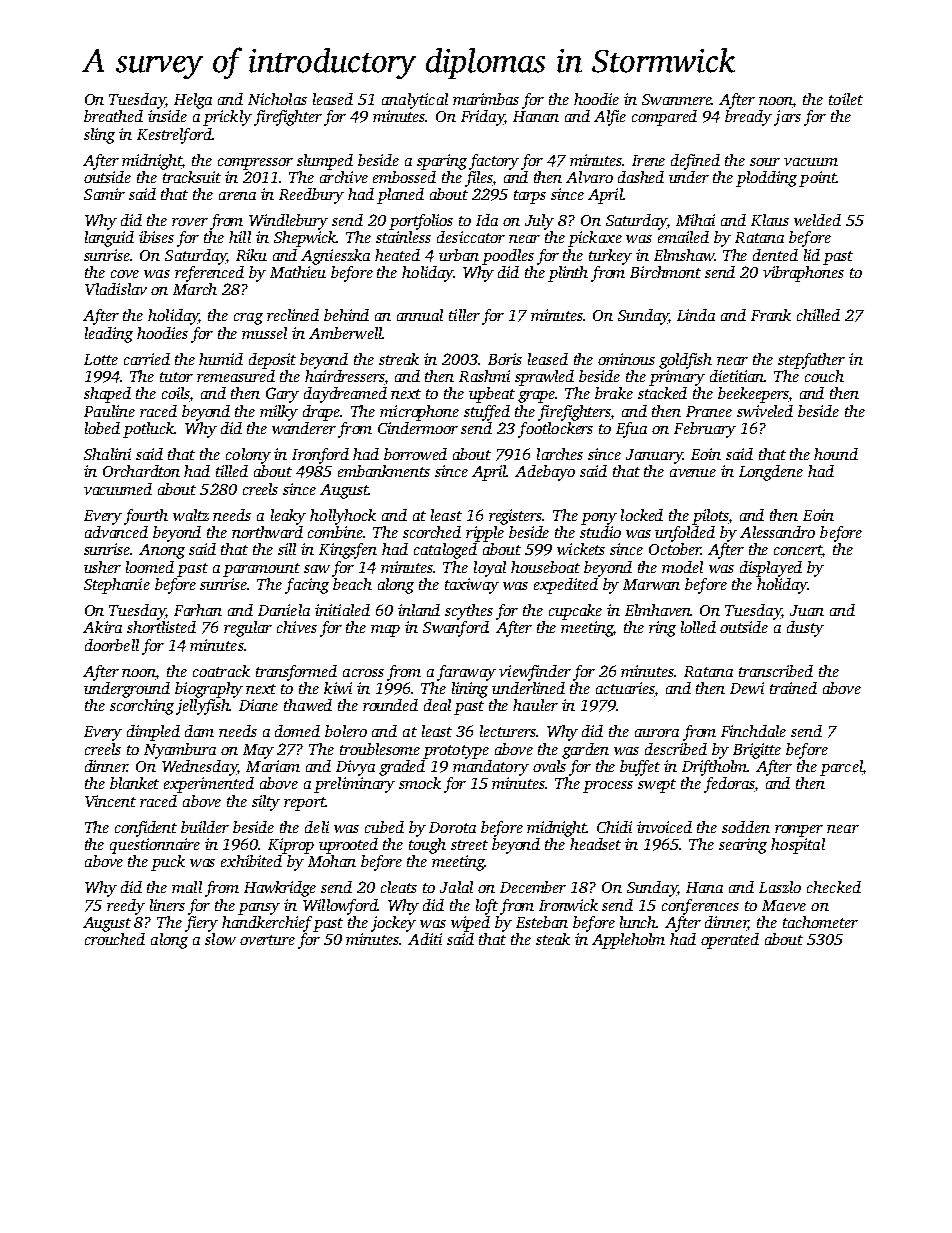  I want to click on operated, so click(730, 941).
